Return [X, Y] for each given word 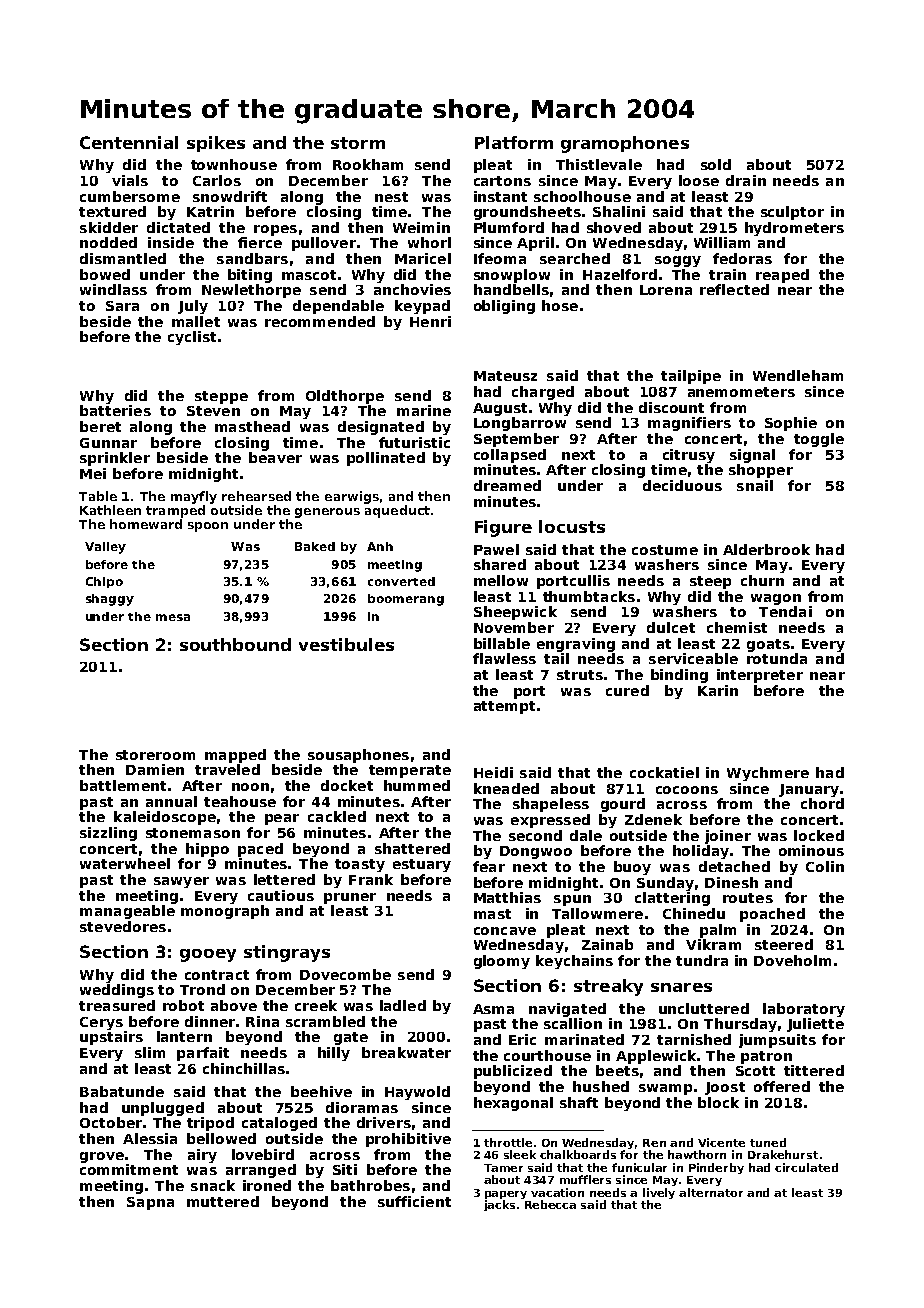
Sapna [150, 1203]
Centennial [129, 142]
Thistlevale [599, 164]
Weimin [421, 227]
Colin [825, 866]
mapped [235, 756]
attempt [504, 707]
